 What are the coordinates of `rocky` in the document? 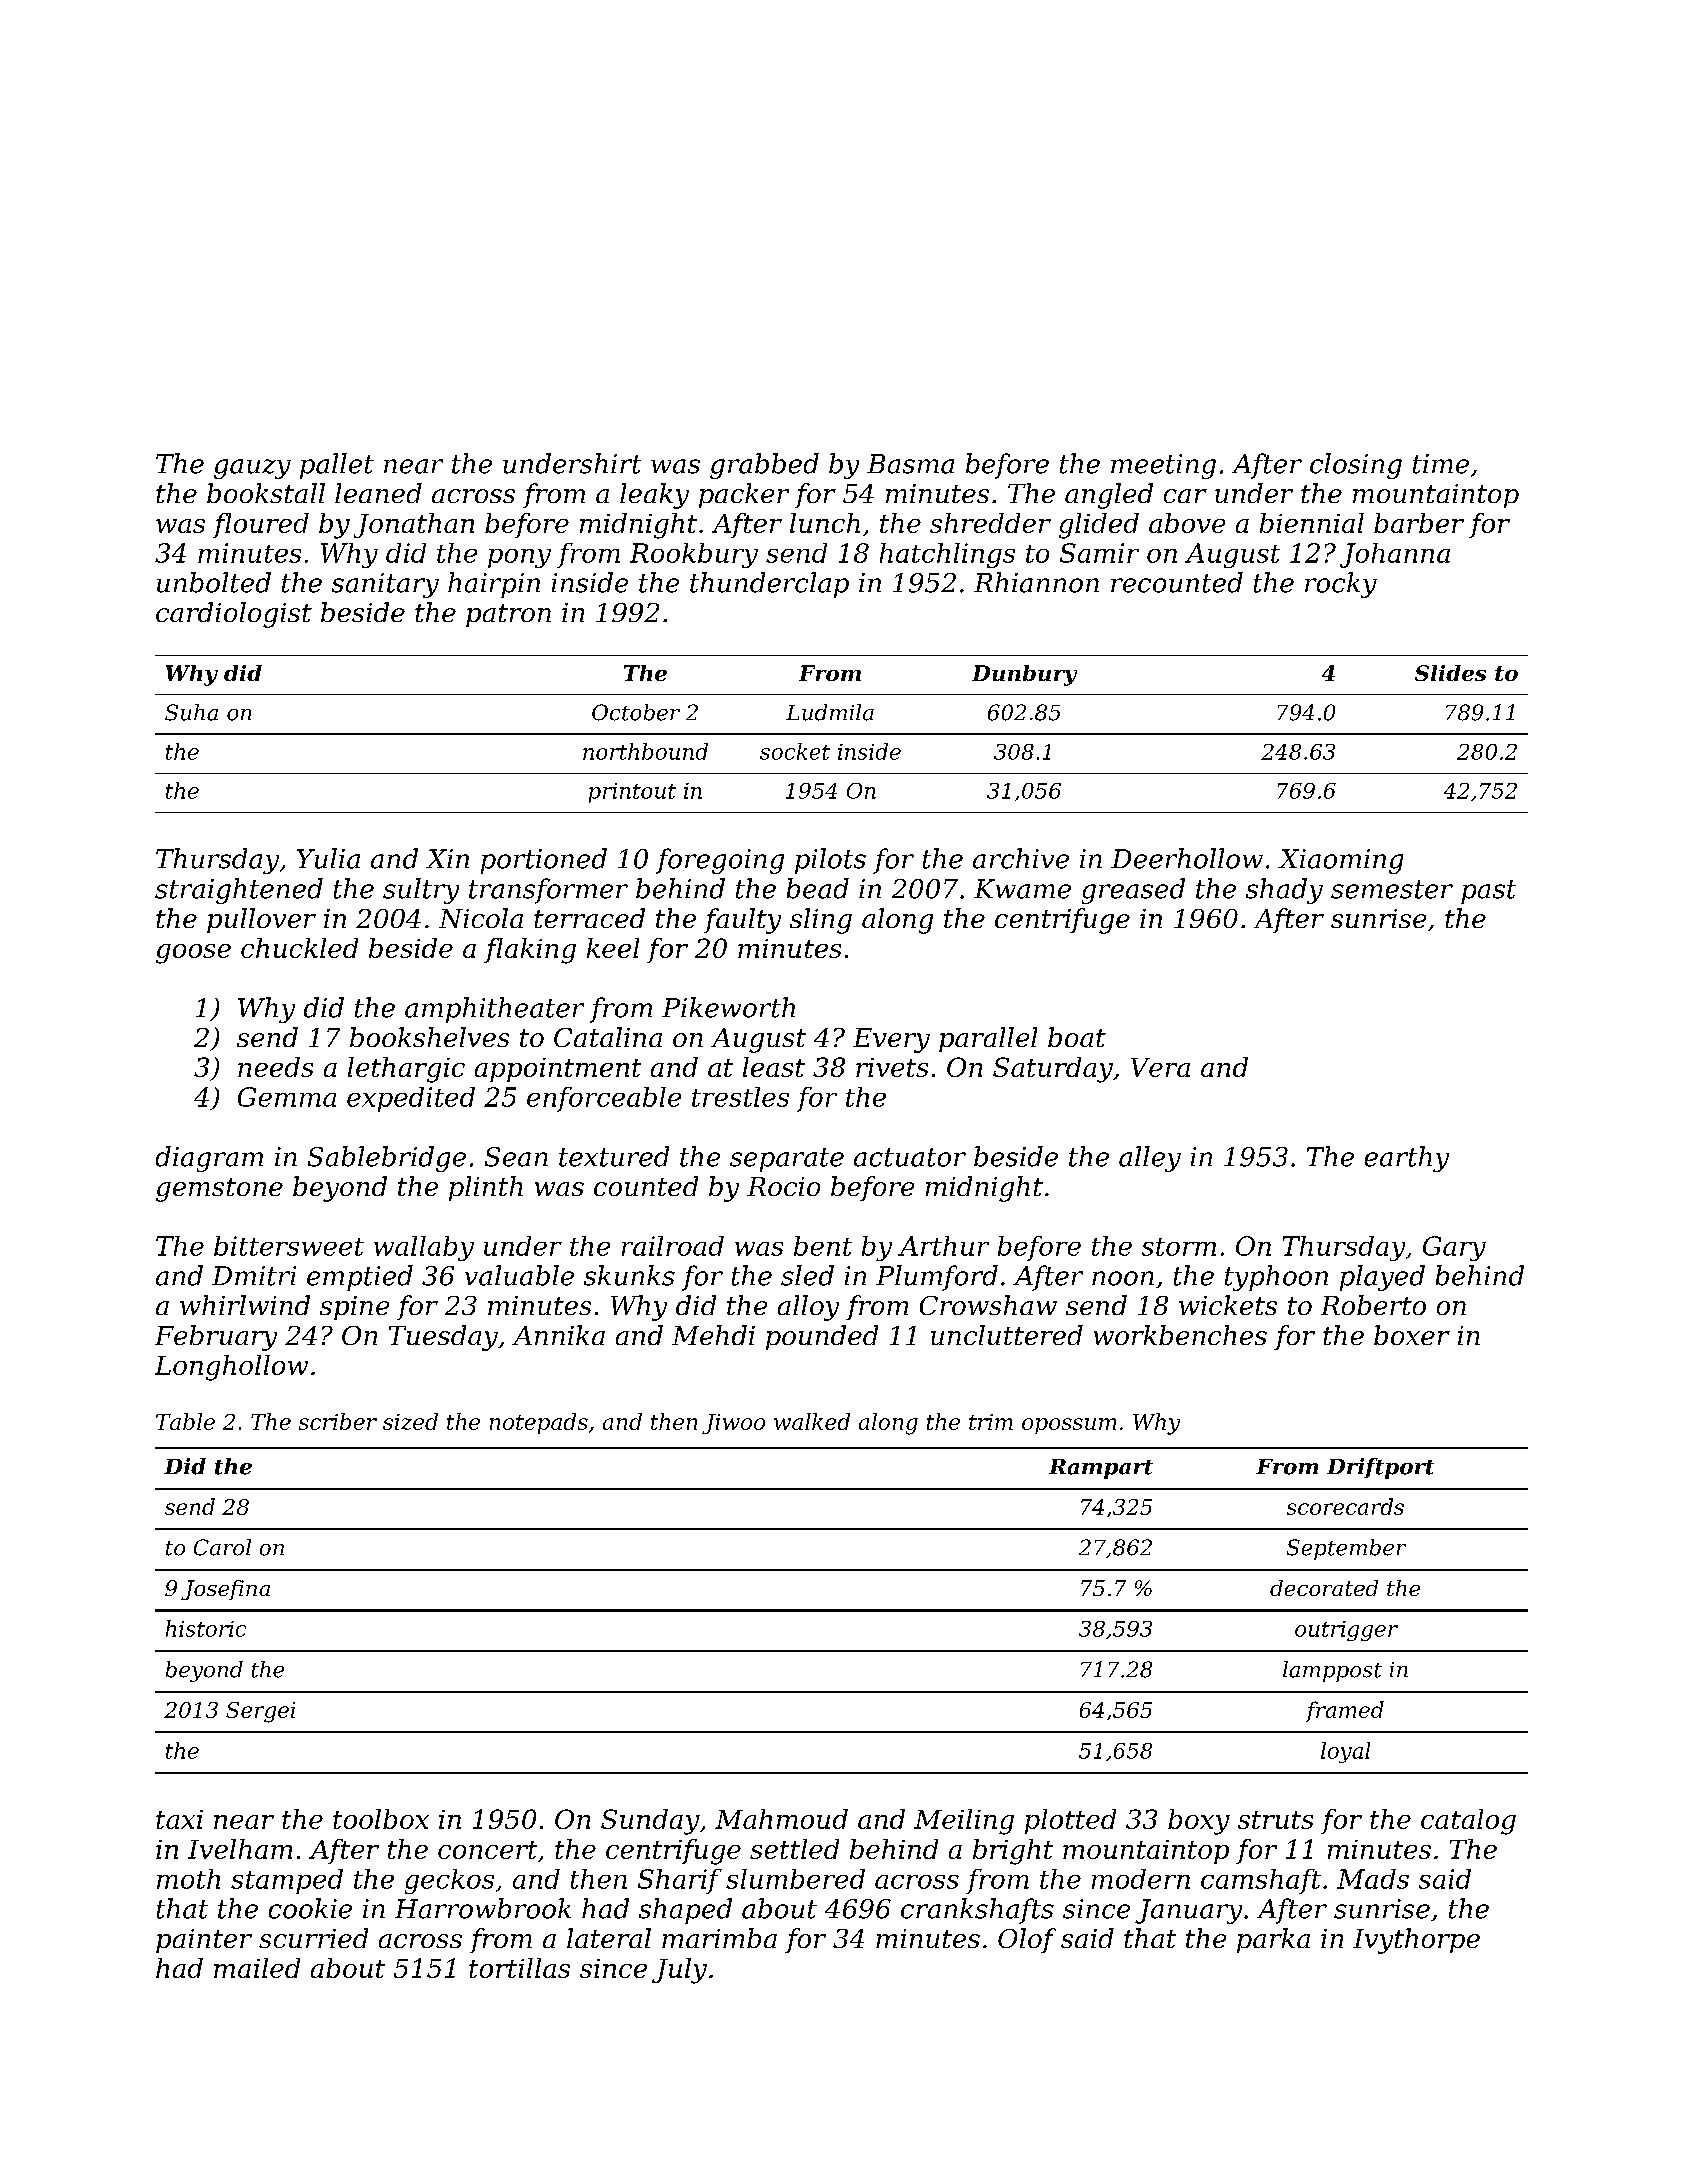 It's located at (1341, 585).
